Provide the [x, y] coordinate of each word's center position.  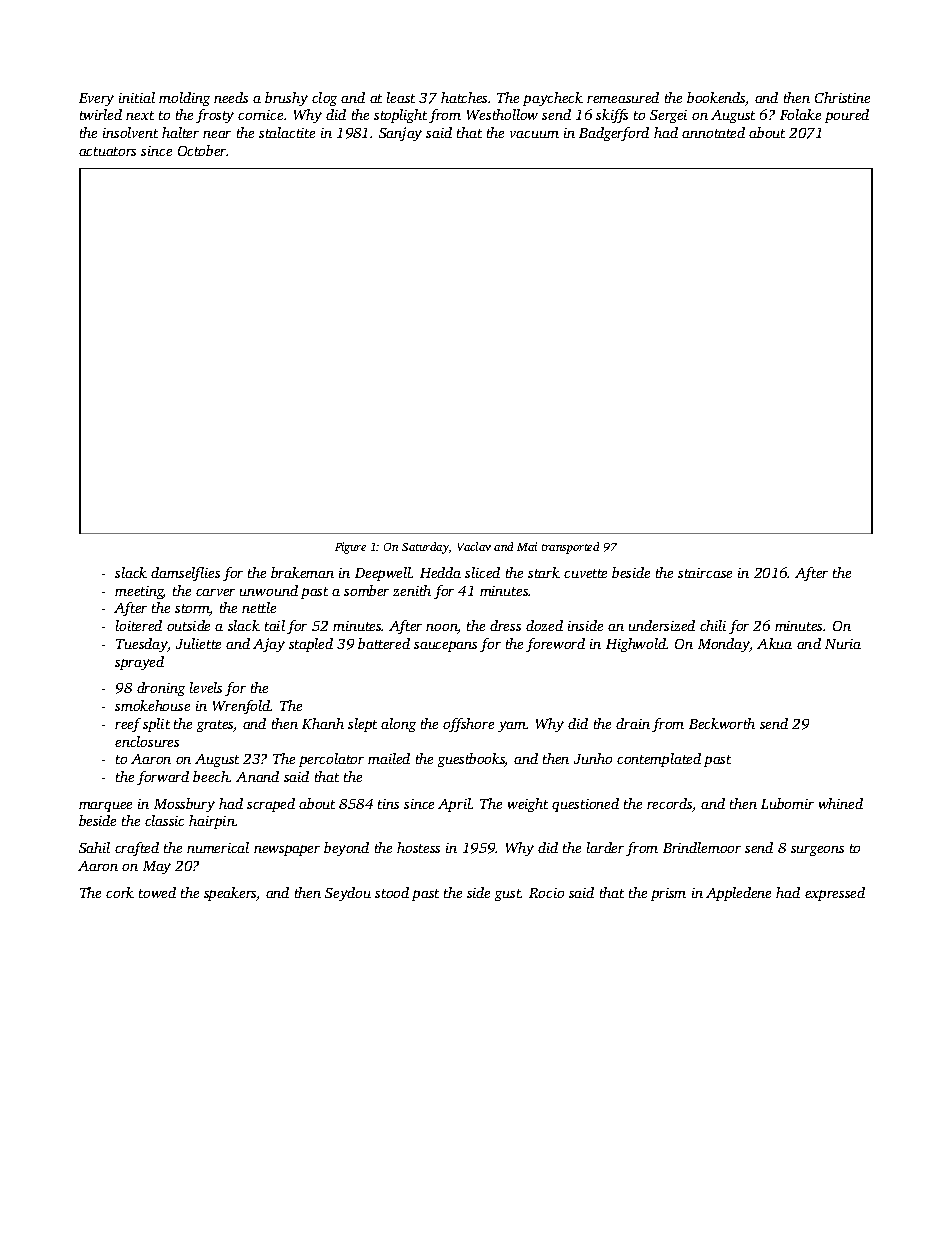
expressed [835, 894]
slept [362, 725]
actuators [107, 151]
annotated [713, 132]
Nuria [843, 644]
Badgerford [614, 134]
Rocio [546, 893]
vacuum [534, 134]
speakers [230, 894]
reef [128, 725]
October [202, 150]
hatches [464, 97]
